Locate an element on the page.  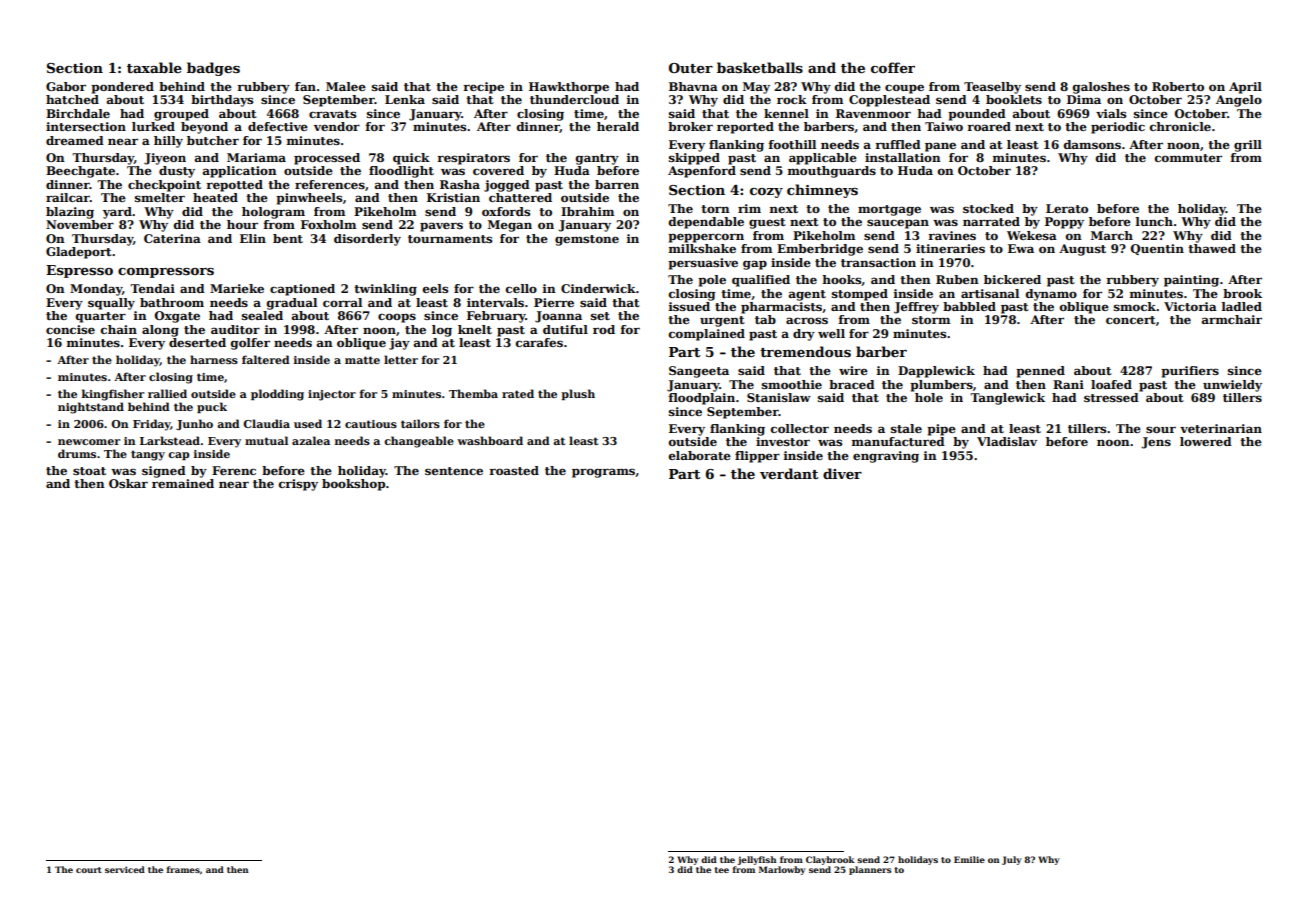
frames is located at coordinates (183, 869).
